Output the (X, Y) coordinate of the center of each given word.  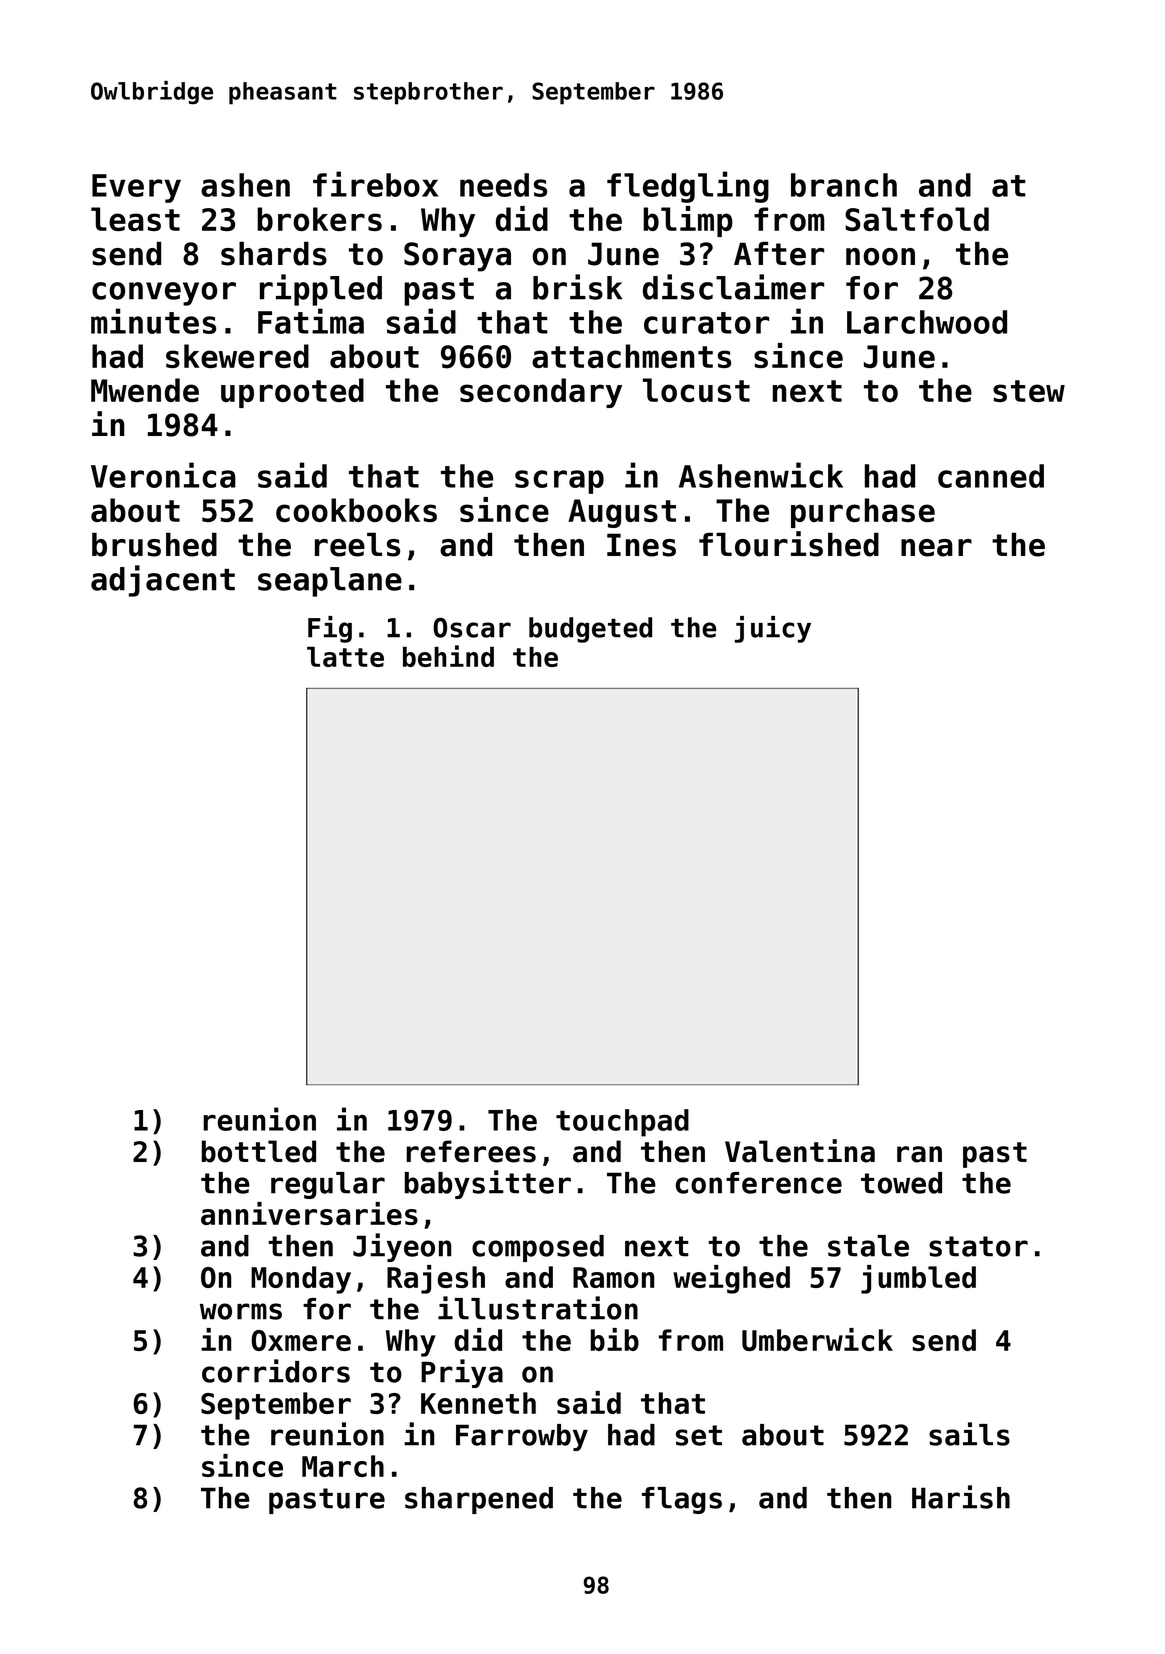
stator (978, 1246)
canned (991, 476)
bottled (259, 1151)
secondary (541, 393)
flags (682, 1500)
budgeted (590, 630)
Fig (330, 629)
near (936, 548)
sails (969, 1434)
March (343, 1466)
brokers (319, 219)
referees (471, 1151)
